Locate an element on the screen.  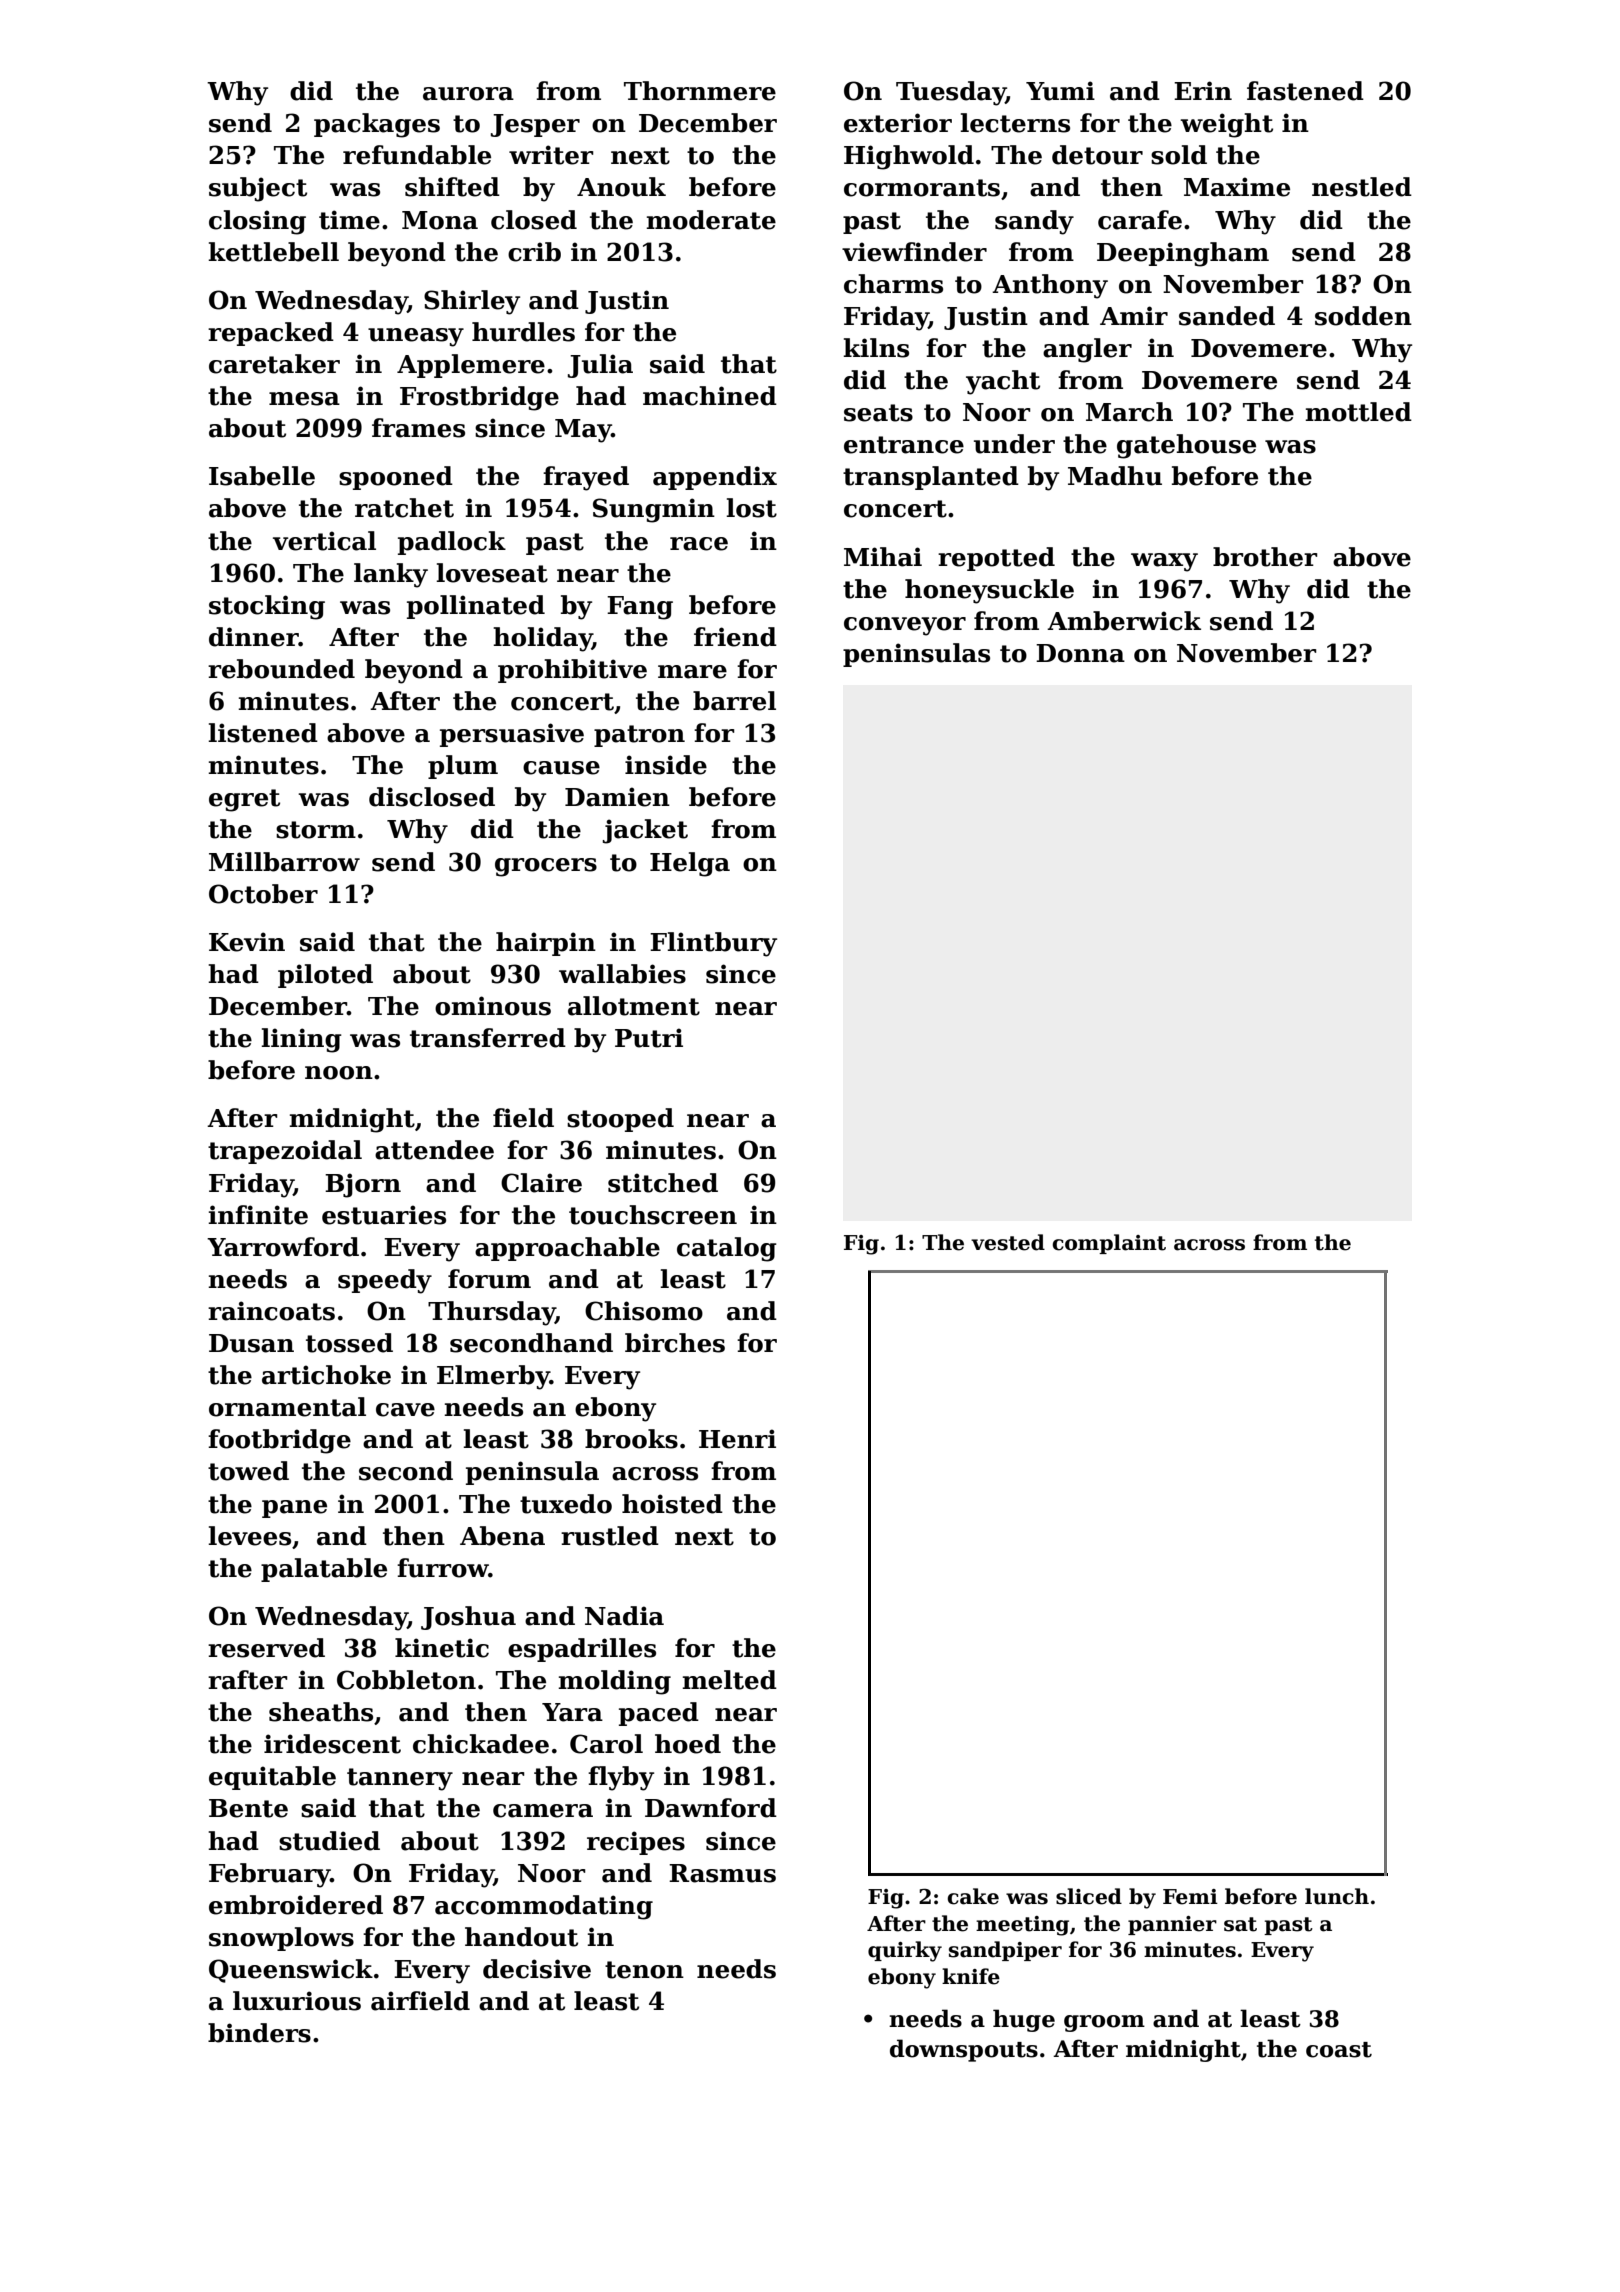
nestled is located at coordinates (1362, 187).
